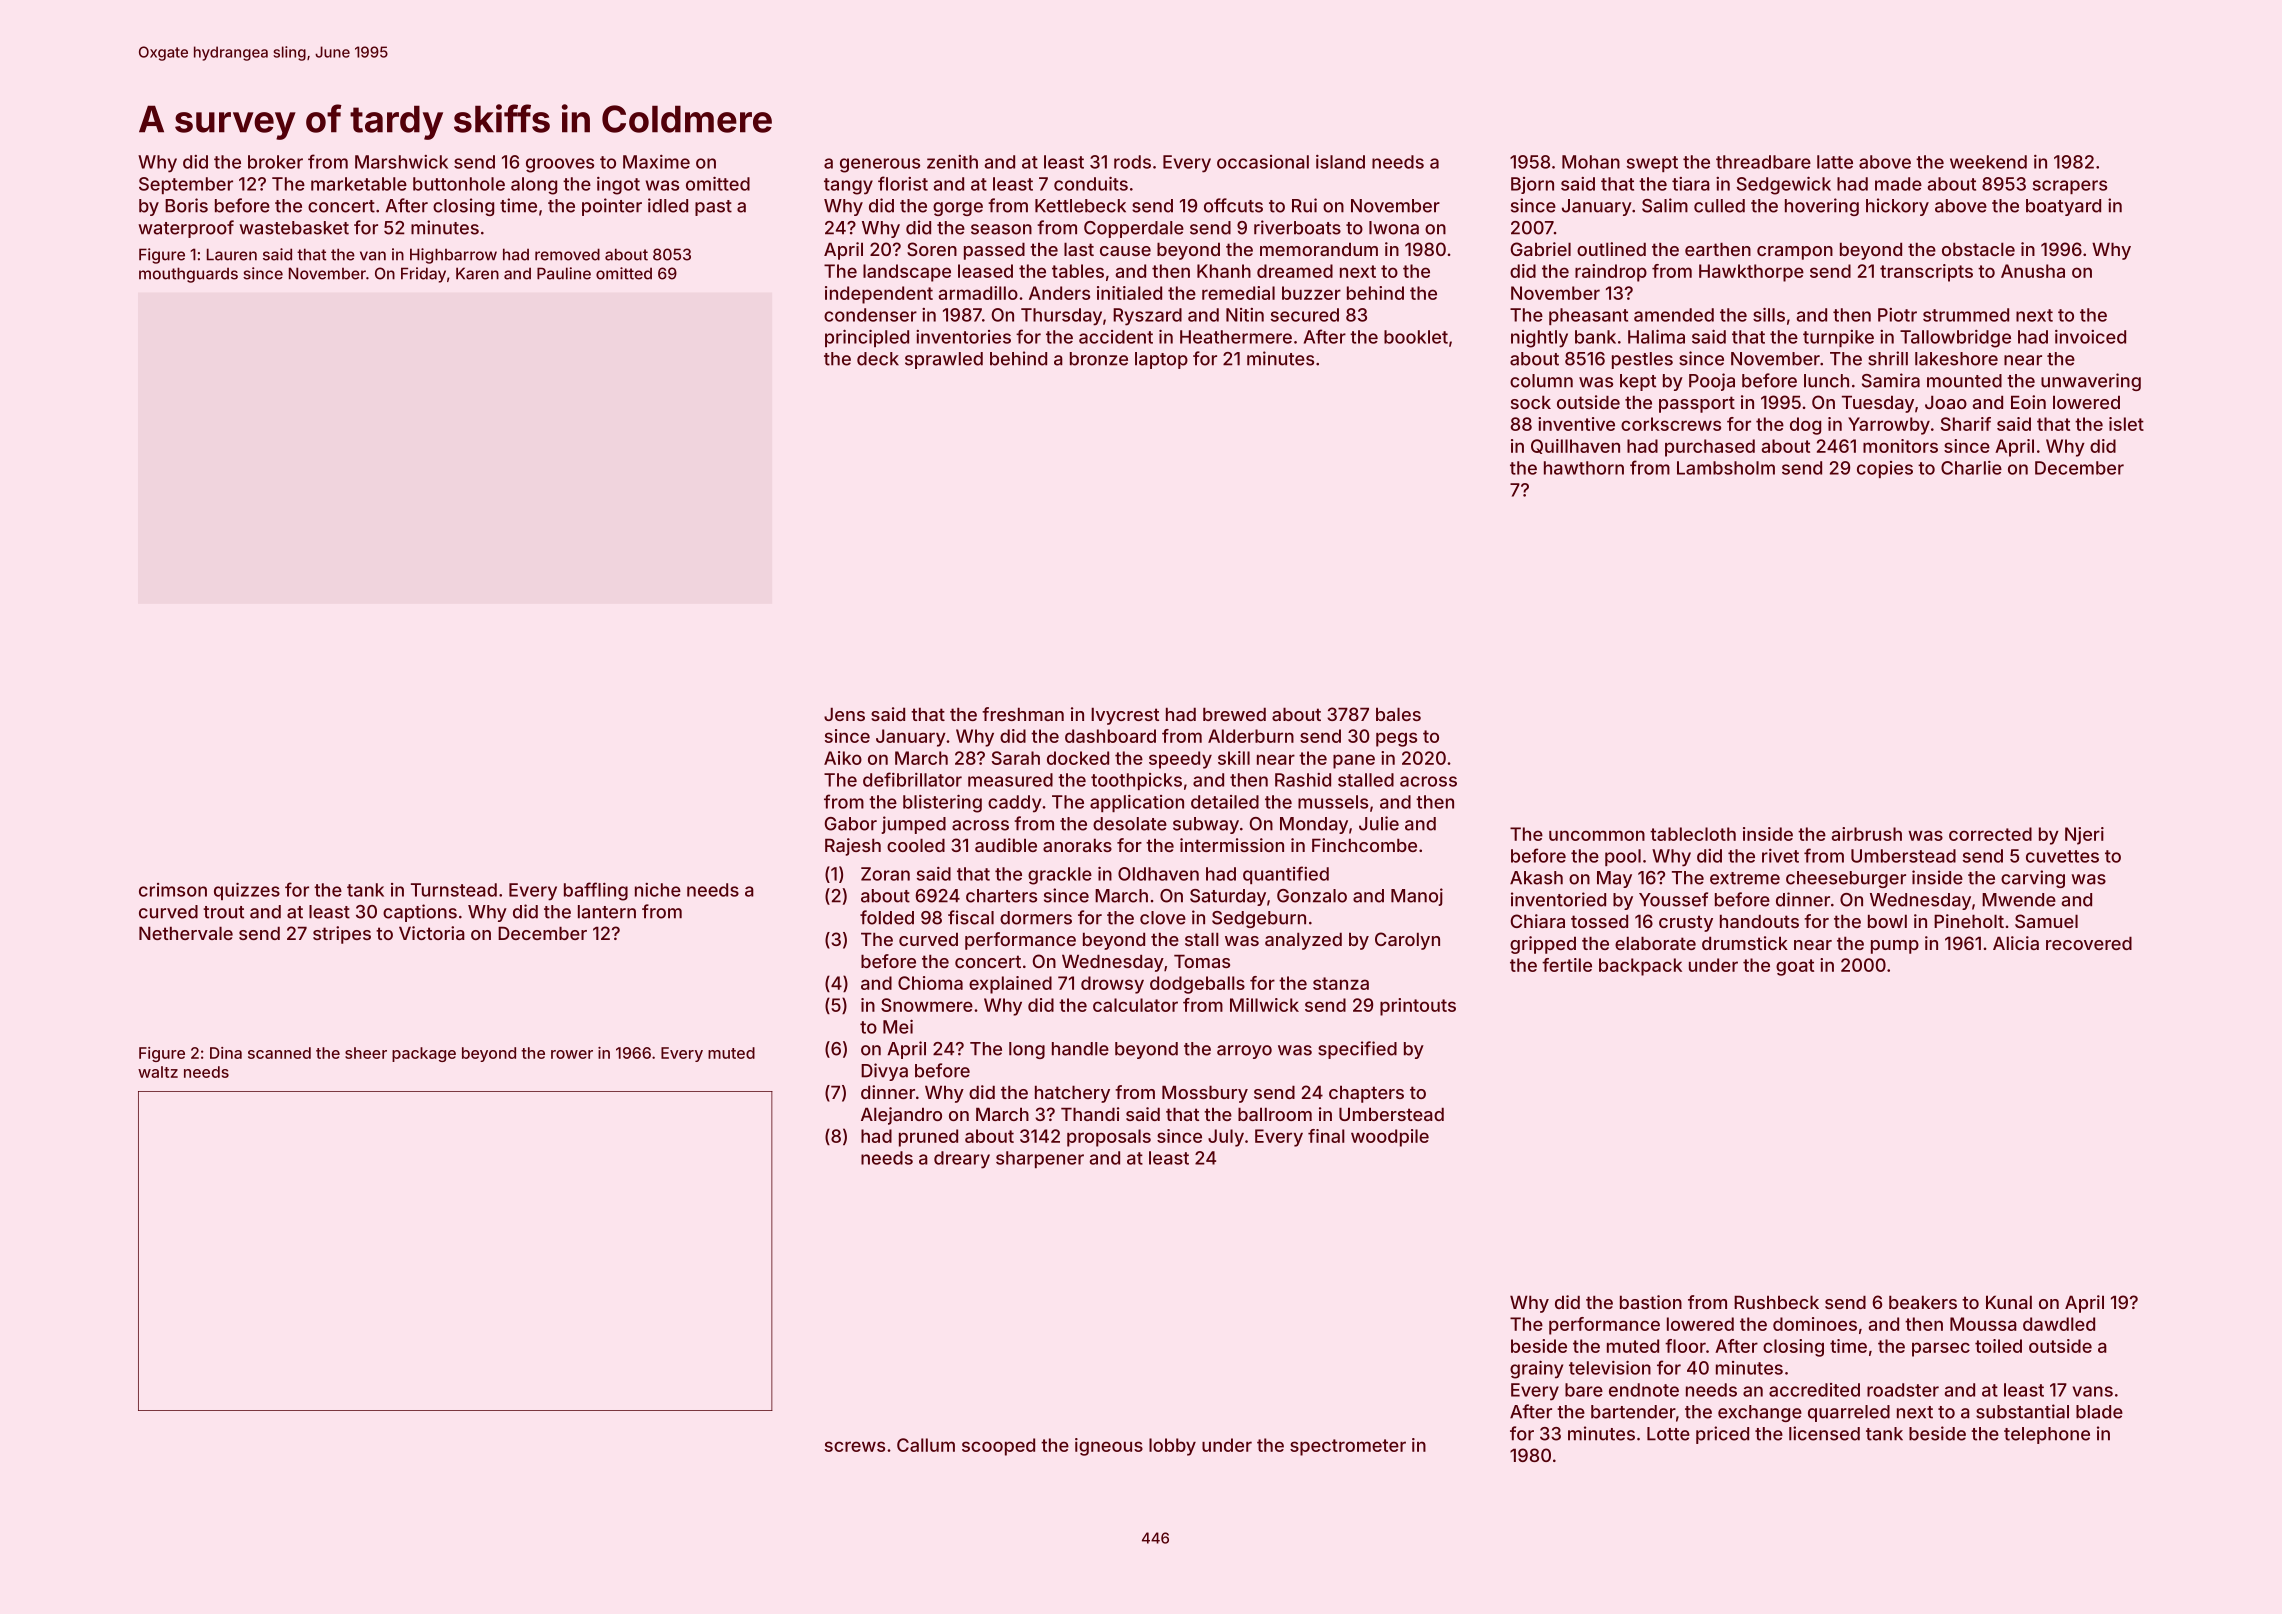 The image size is (2282, 1614). Describe the element at coordinates (1990, 834) in the image. I see `corrected` at that location.
